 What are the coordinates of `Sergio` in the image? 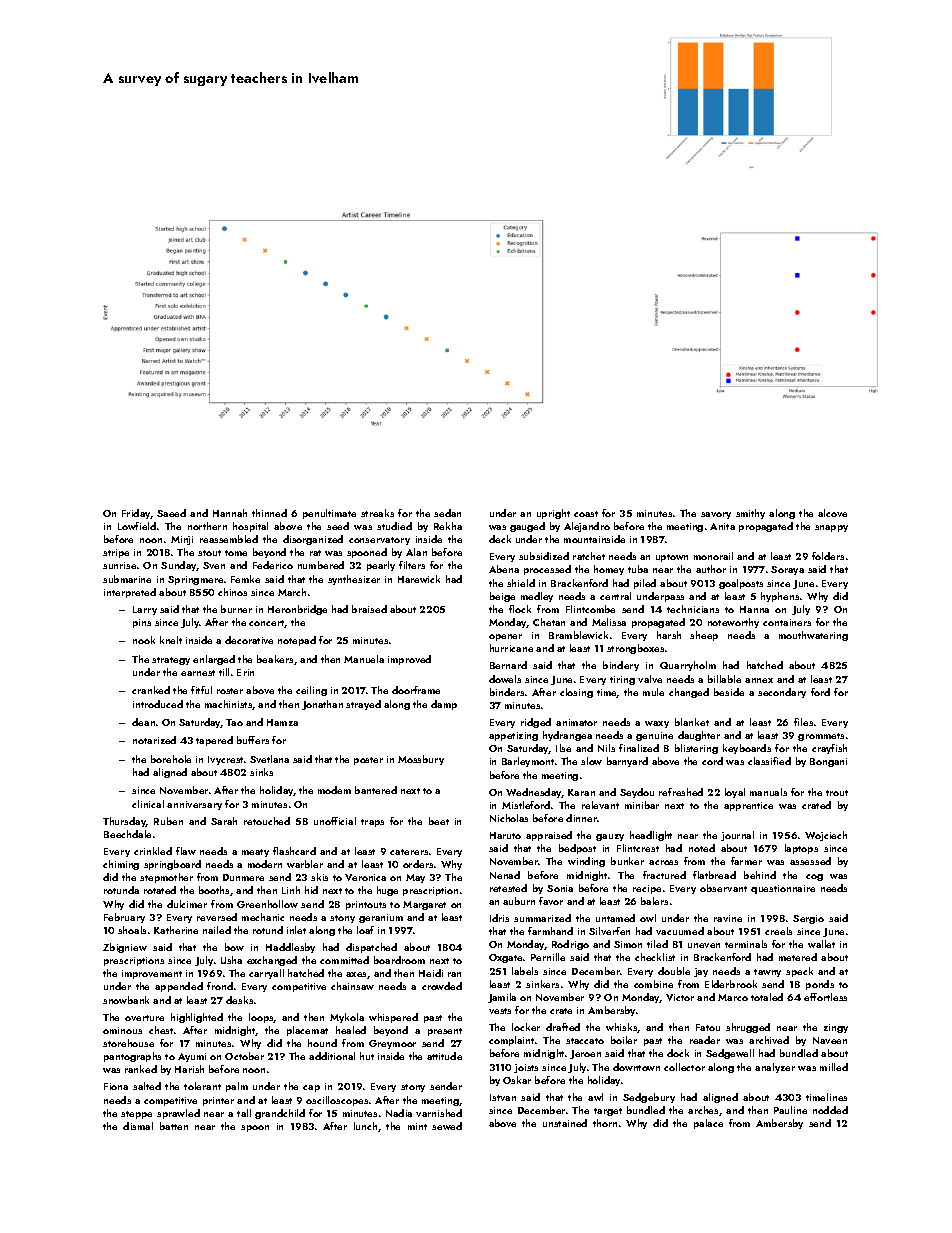 It's located at (808, 919).
